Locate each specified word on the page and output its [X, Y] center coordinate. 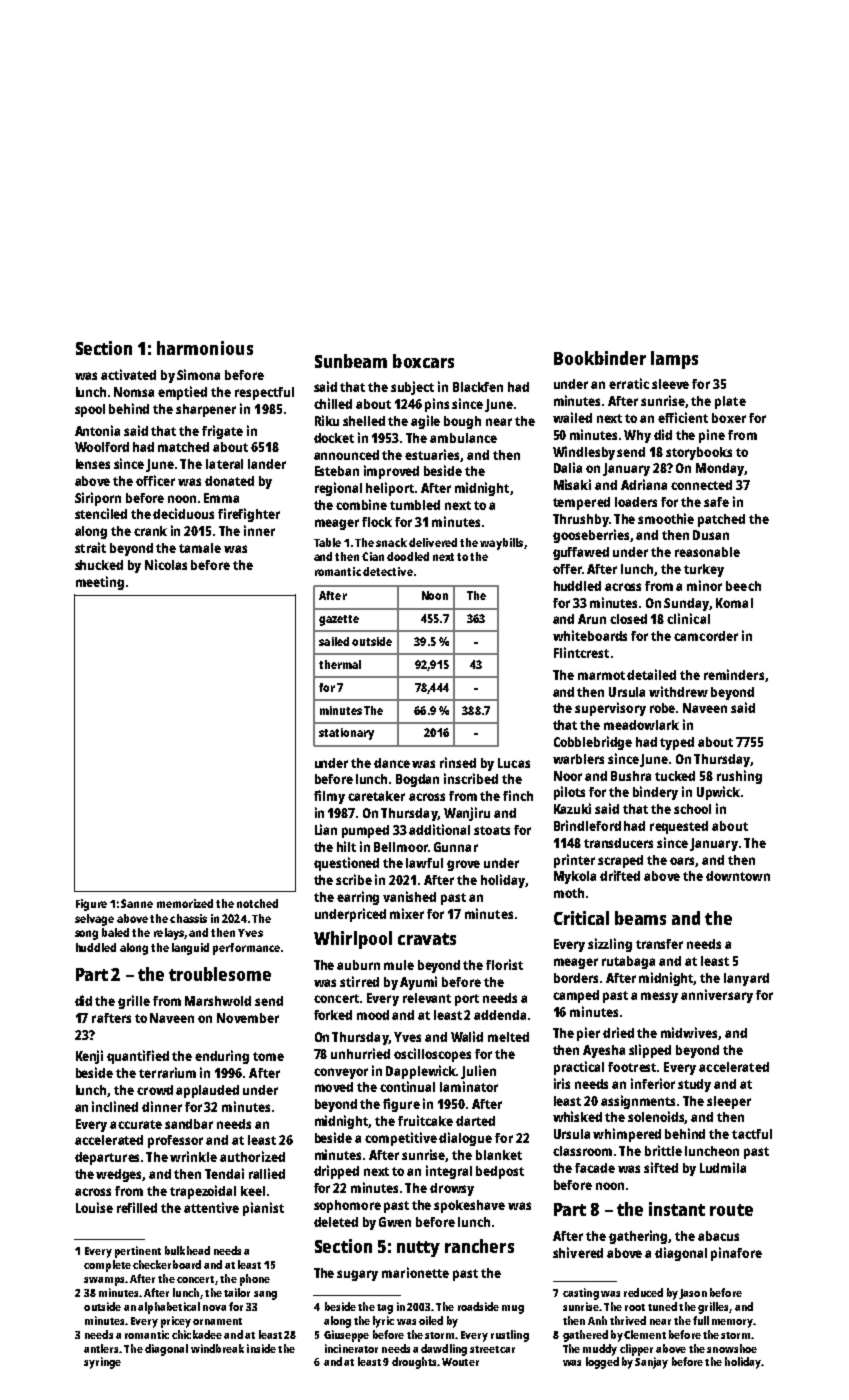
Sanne [137, 903]
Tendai [224, 1173]
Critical [581, 918]
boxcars [423, 361]
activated [128, 374]
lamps [674, 360]
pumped [365, 831]
